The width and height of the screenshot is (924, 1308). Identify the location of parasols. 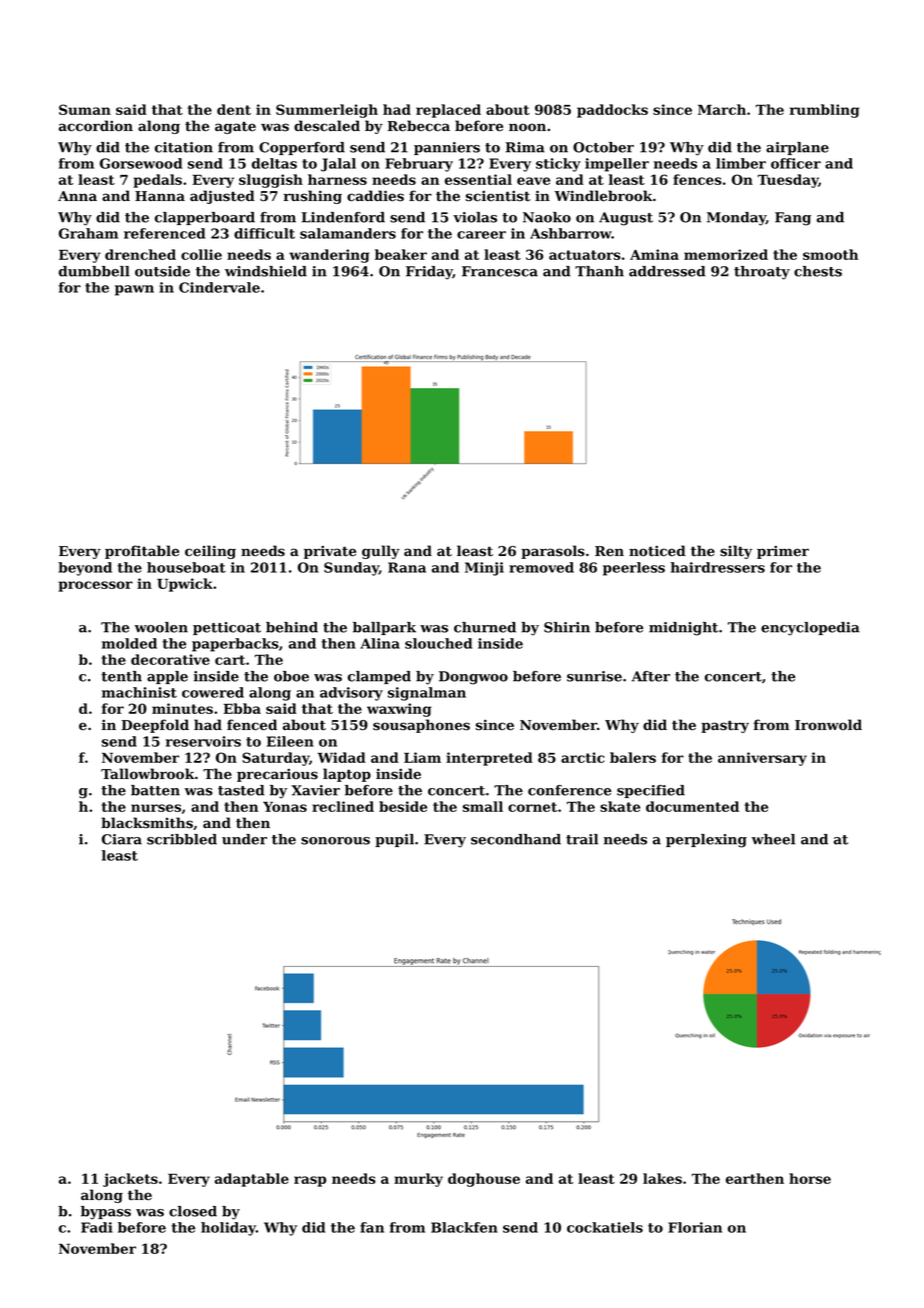
(553, 552).
